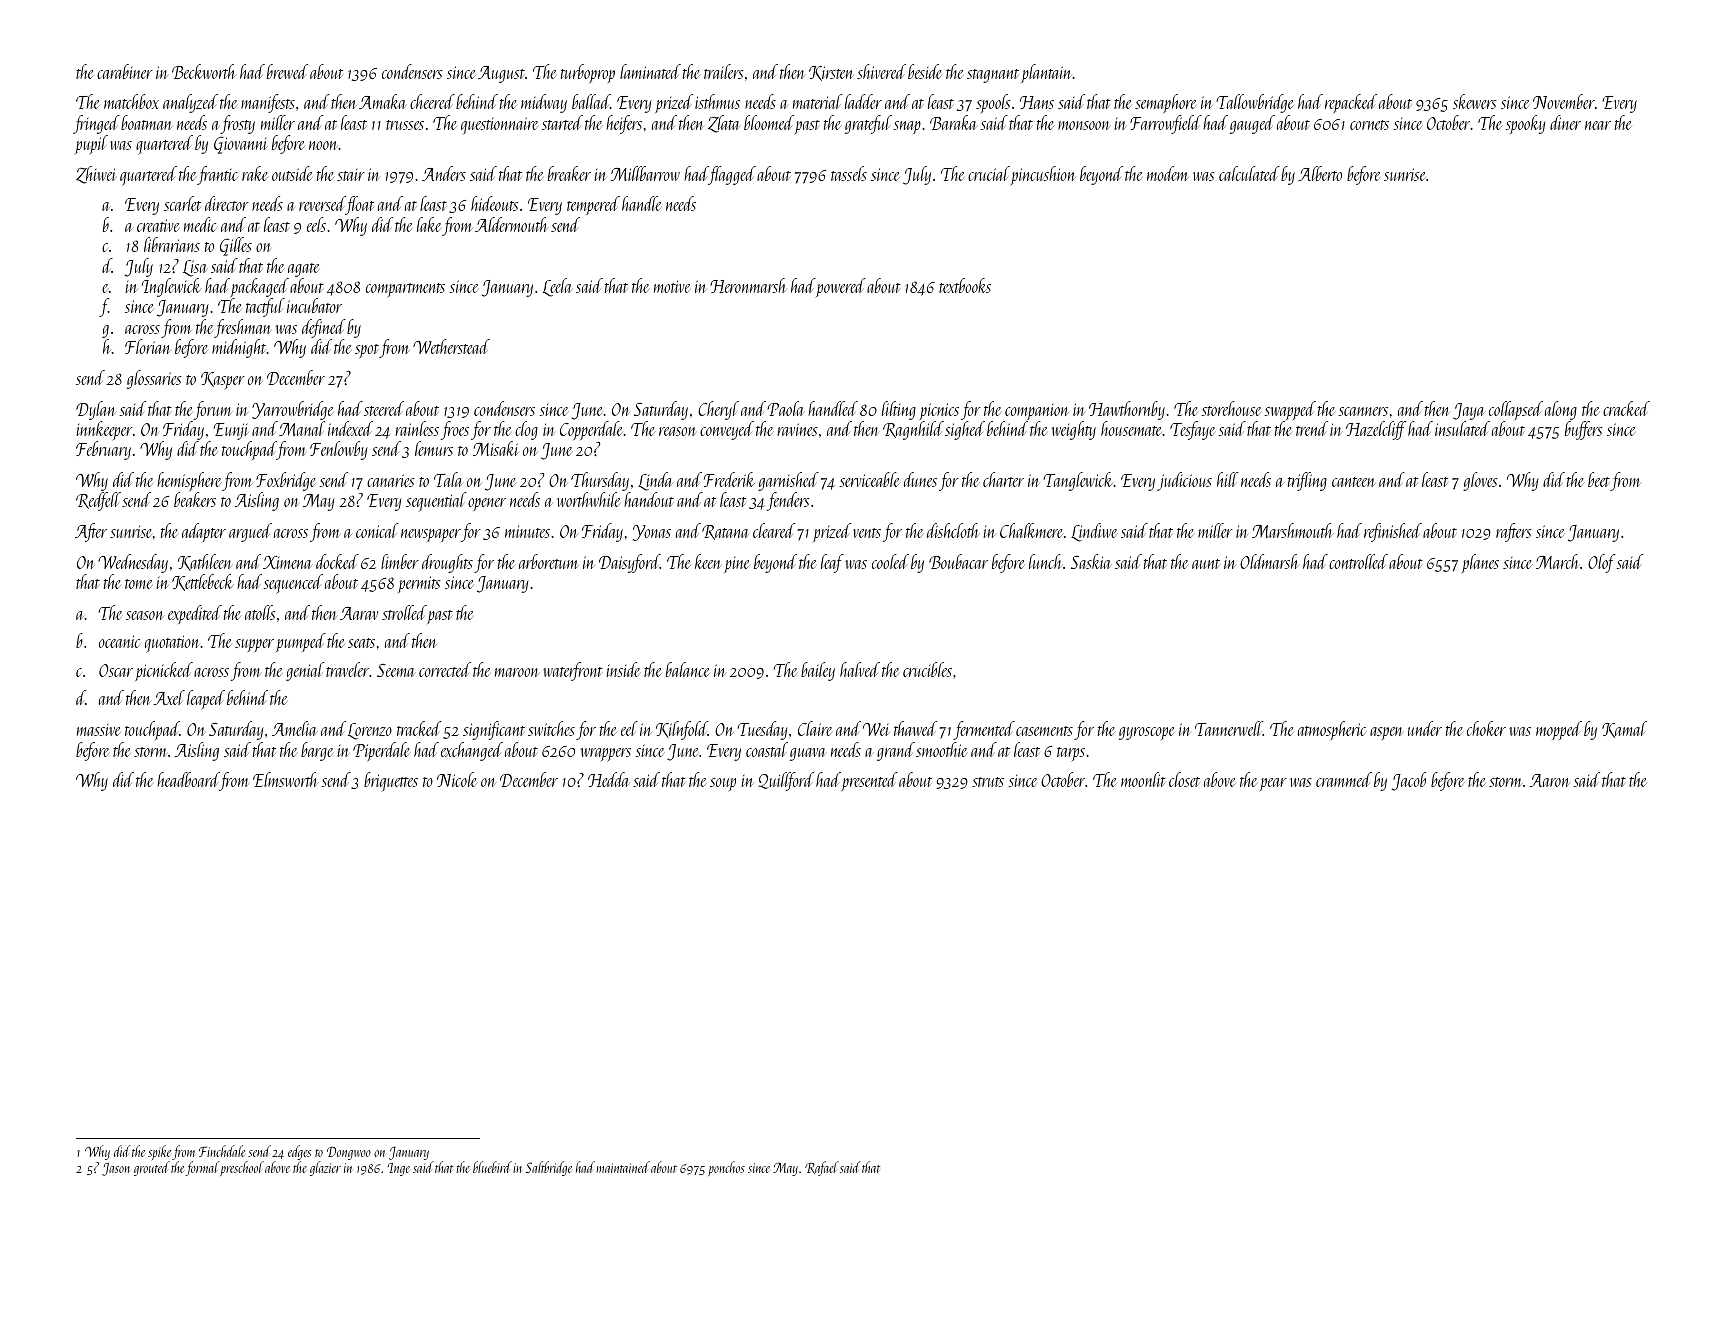 The height and width of the image is (1335, 1728). What do you see at coordinates (1320, 173) in the image?
I see `Alberto` at bounding box center [1320, 173].
